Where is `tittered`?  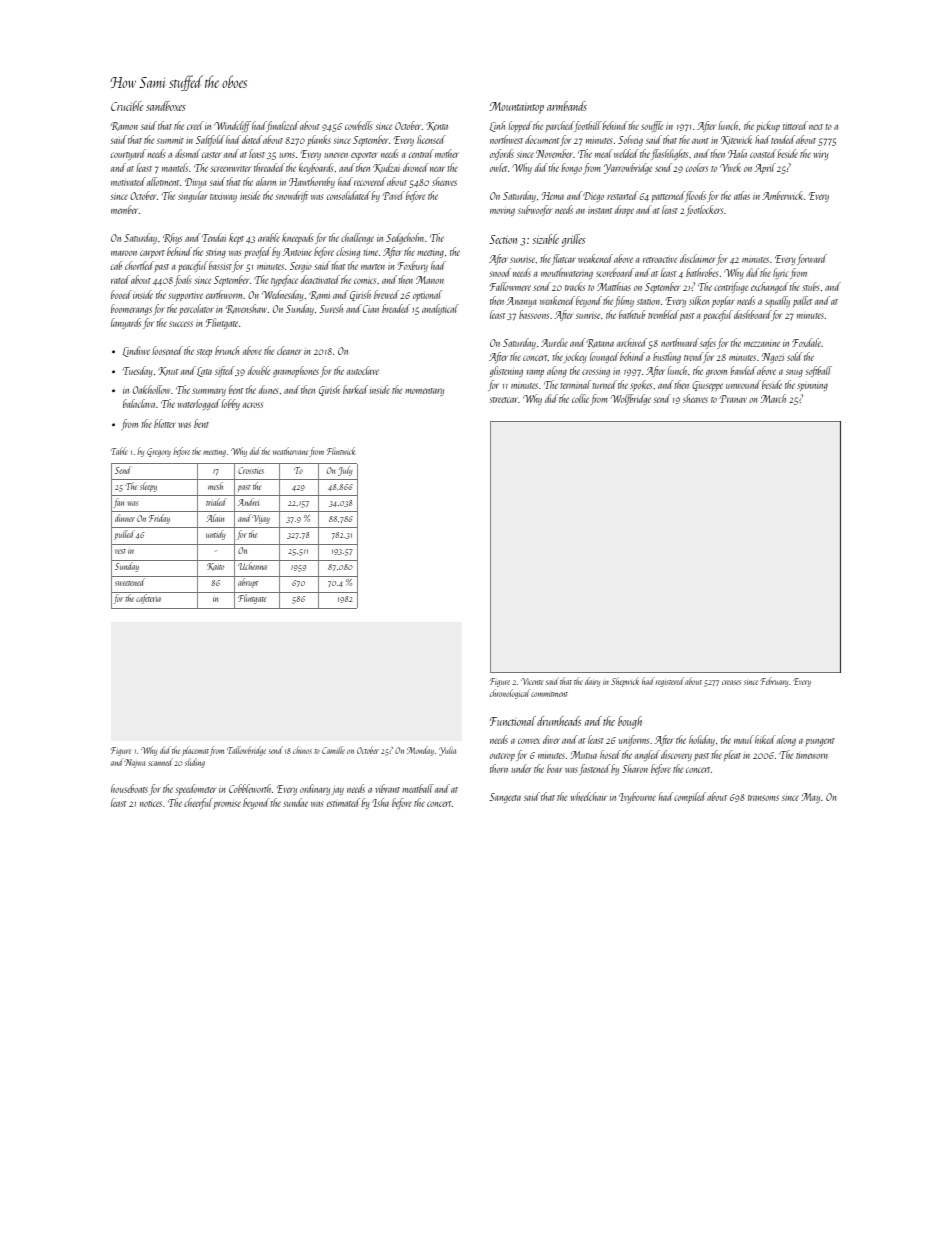 tittered is located at coordinates (795, 125).
